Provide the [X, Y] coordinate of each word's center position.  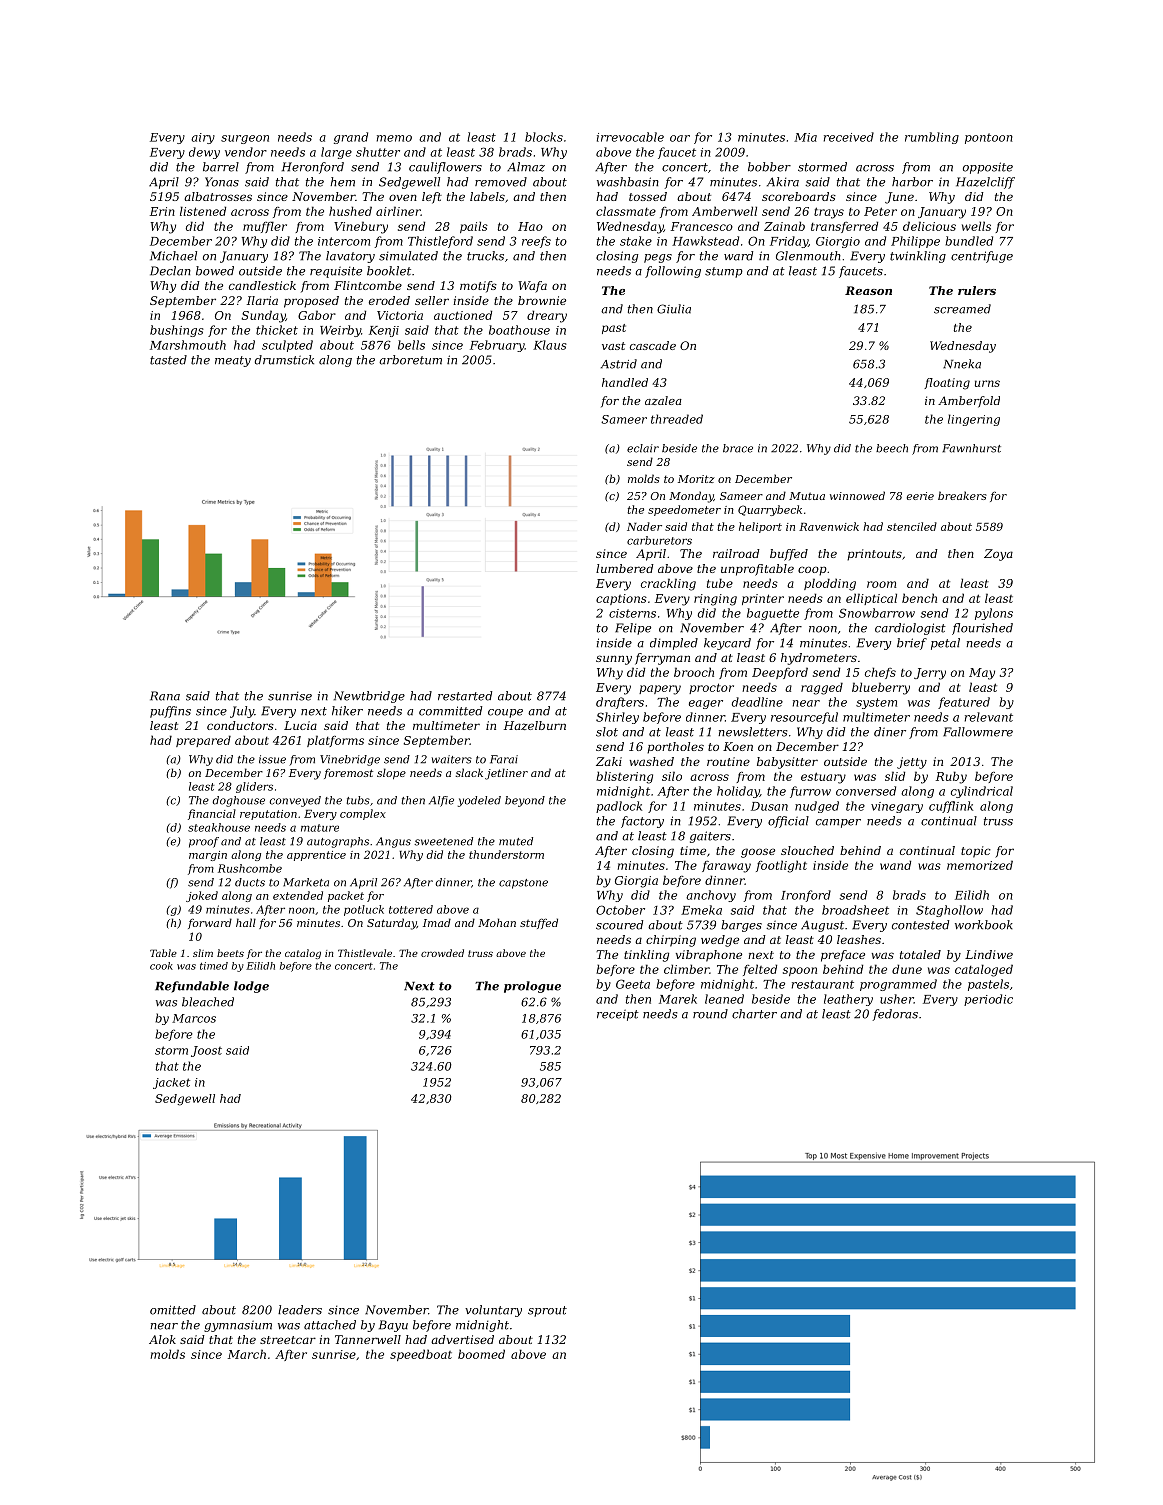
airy [203, 138]
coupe [505, 713]
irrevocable [630, 137]
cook [161, 966]
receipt [618, 1015]
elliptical [871, 599]
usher [897, 999]
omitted [173, 1310]
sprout [547, 1311]
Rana [165, 696]
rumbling [932, 138]
